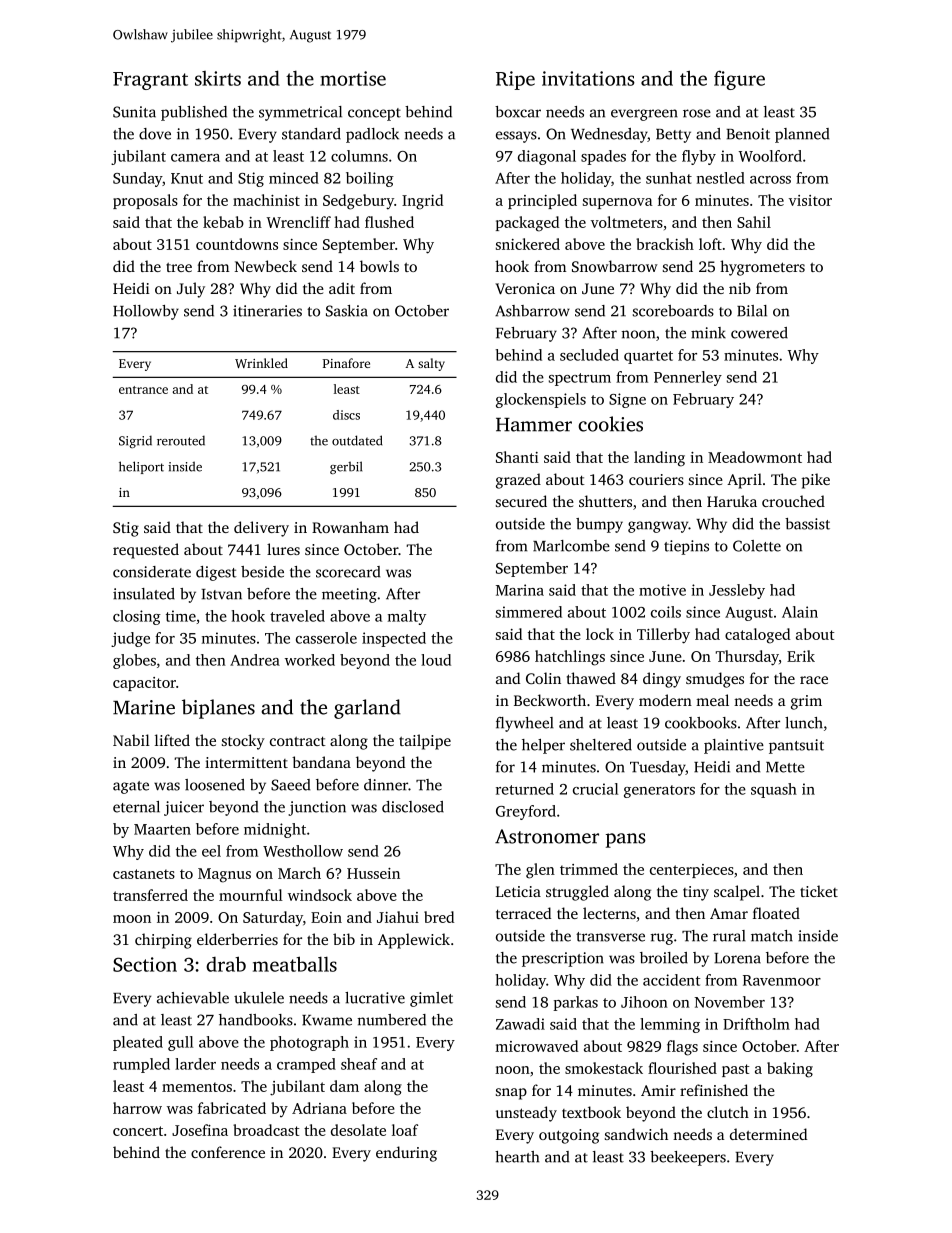 The width and height of the page is (952, 1233). Describe the element at coordinates (144, 874) in the page. I see `castanets` at that location.
